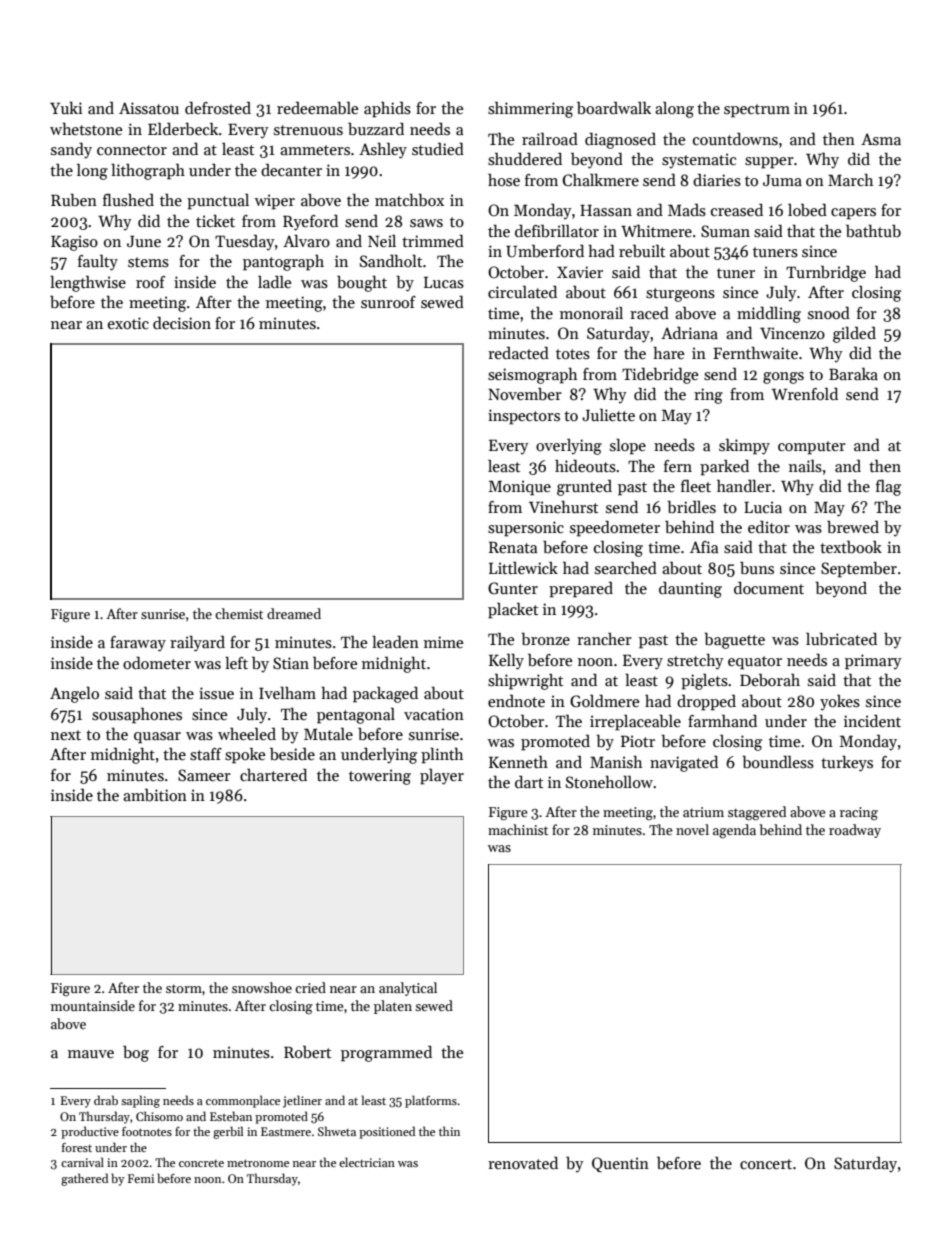  What do you see at coordinates (513, 611) in the screenshot?
I see `placket` at bounding box center [513, 611].
